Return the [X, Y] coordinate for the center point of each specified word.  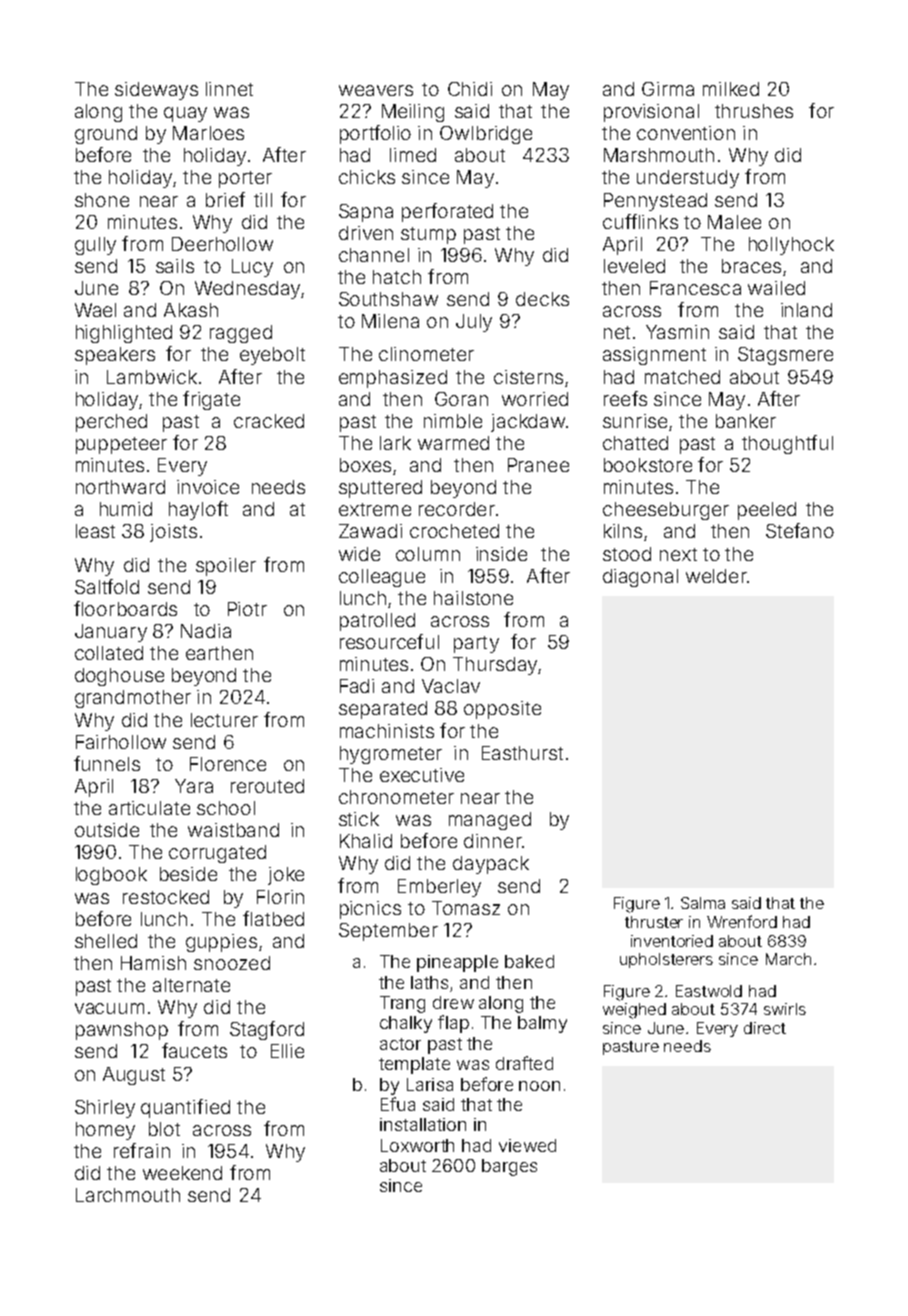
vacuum [109, 1008]
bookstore [648, 465]
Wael [95, 310]
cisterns [528, 377]
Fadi [357, 686]
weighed [634, 1011]
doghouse [119, 677]
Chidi [470, 89]
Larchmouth [128, 1195]
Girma [668, 89]
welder [716, 576]
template [414, 1065]
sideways [156, 91]
